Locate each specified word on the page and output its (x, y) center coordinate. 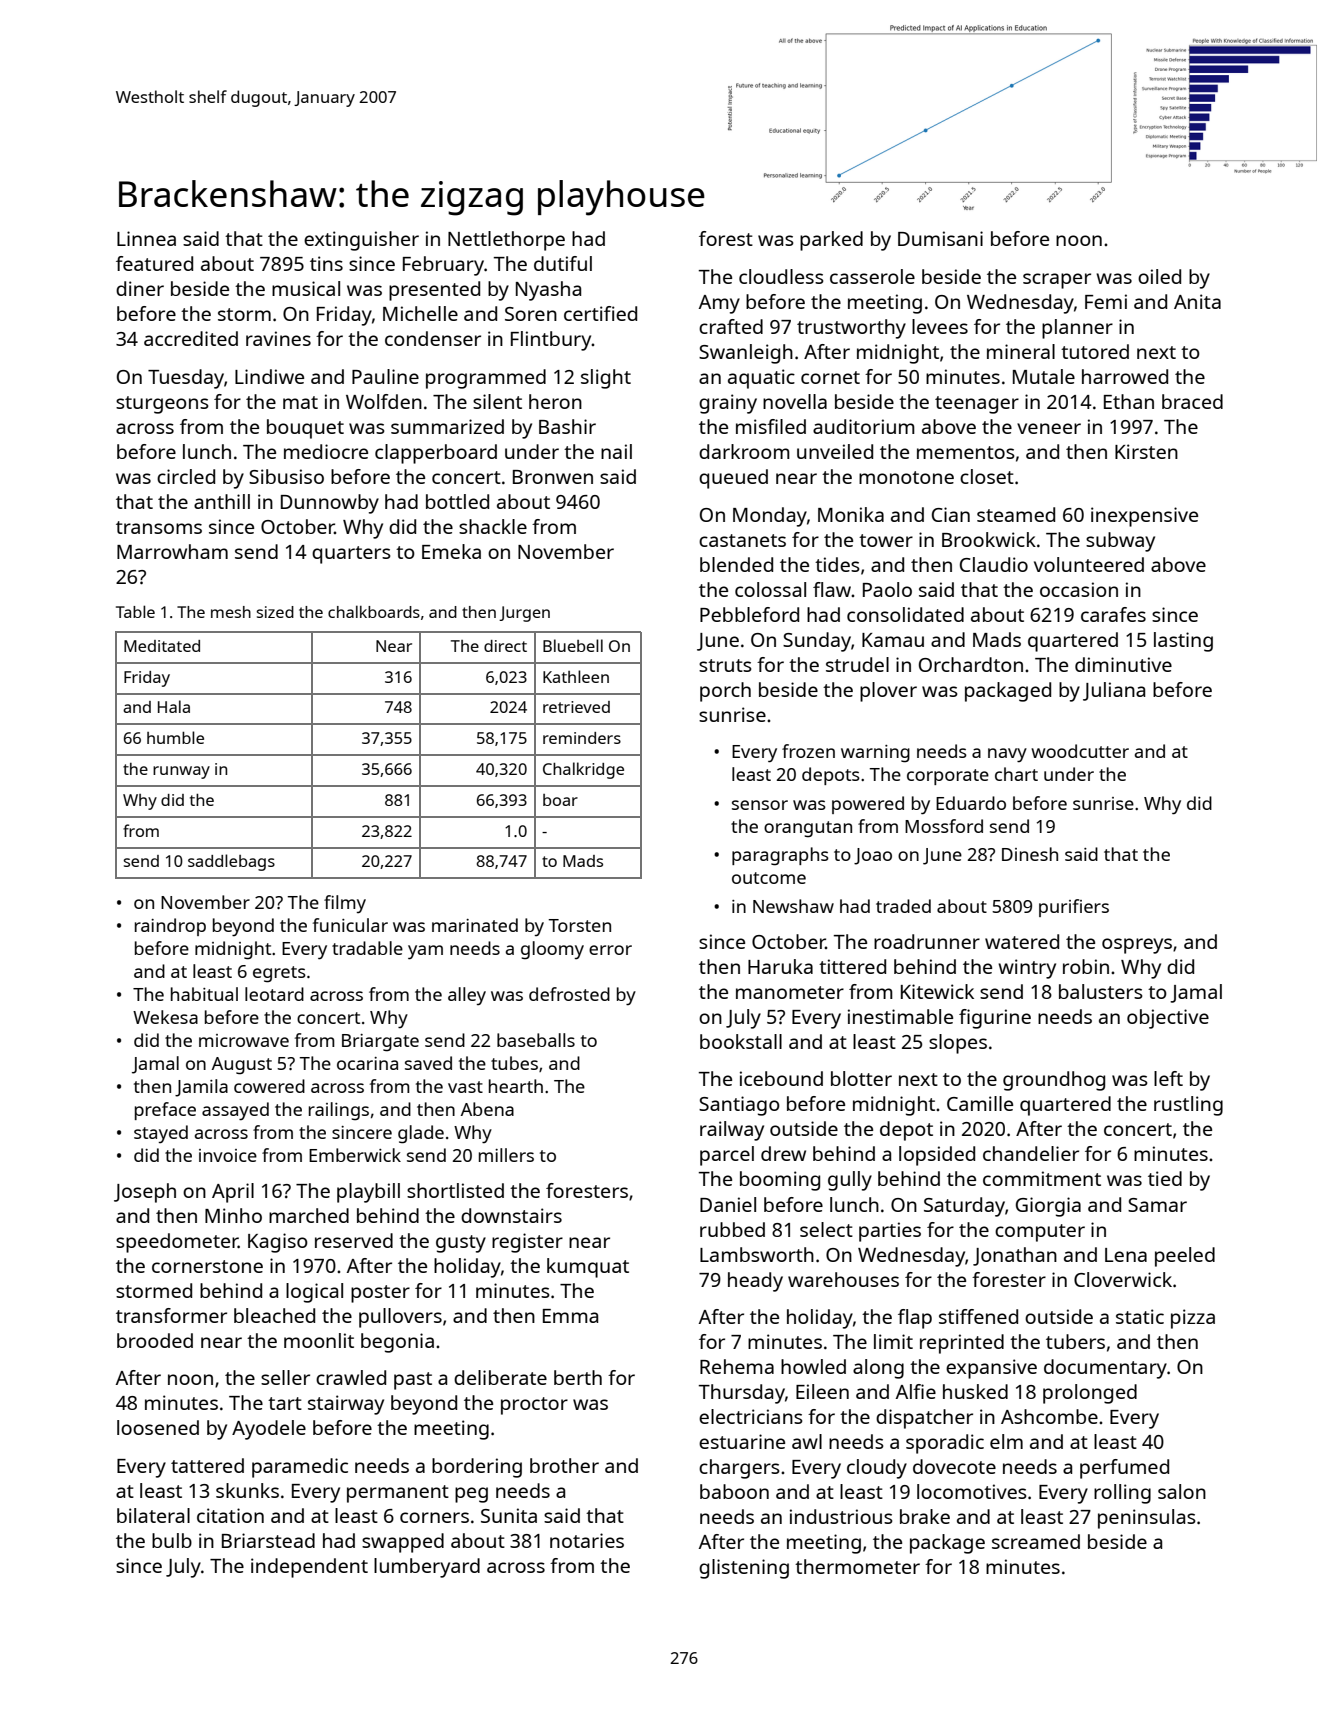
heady (755, 1282)
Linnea (146, 238)
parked (831, 241)
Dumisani (940, 238)
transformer (171, 1315)
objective (1168, 1019)
